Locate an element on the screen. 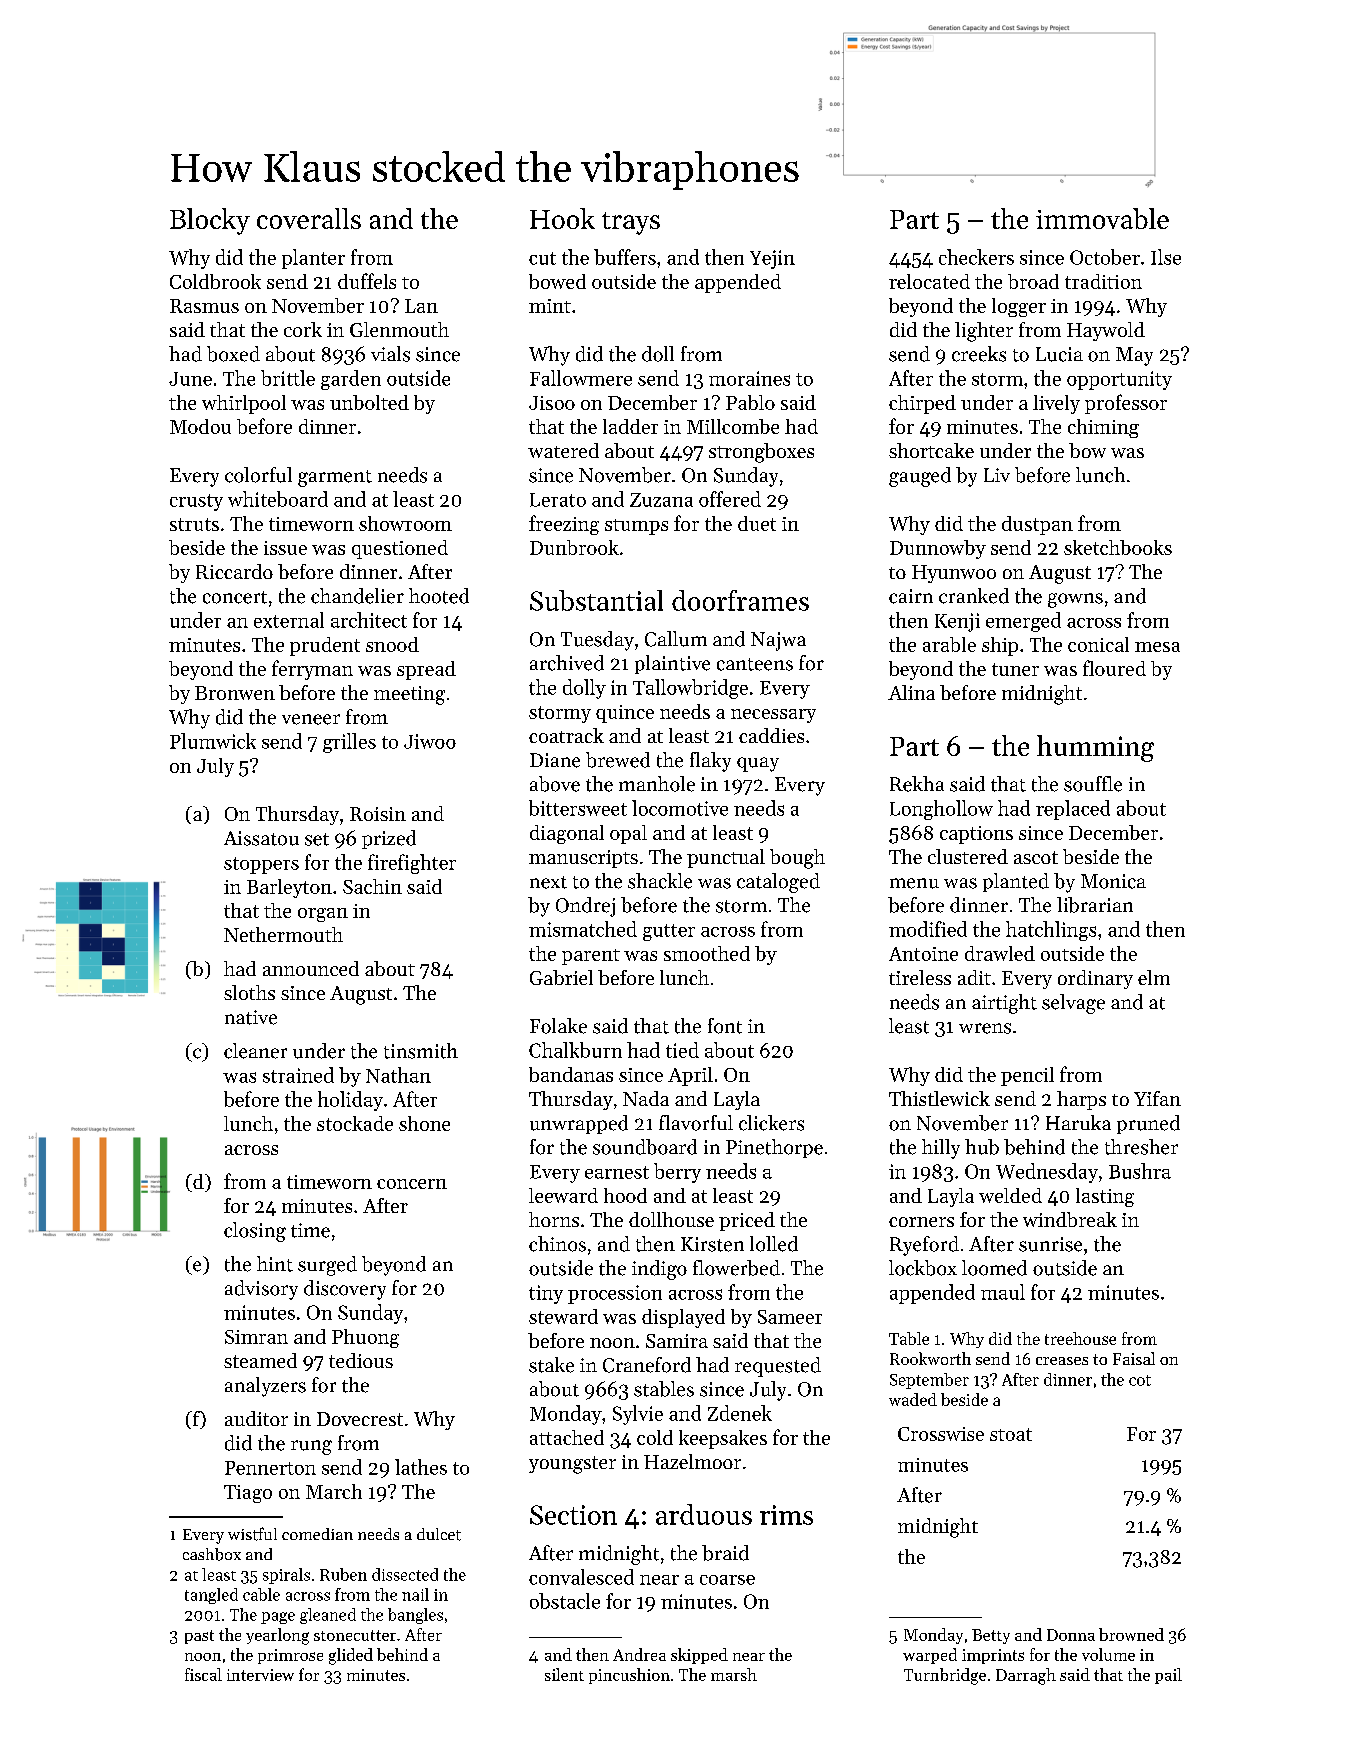  treehouse is located at coordinates (1080, 1338).
